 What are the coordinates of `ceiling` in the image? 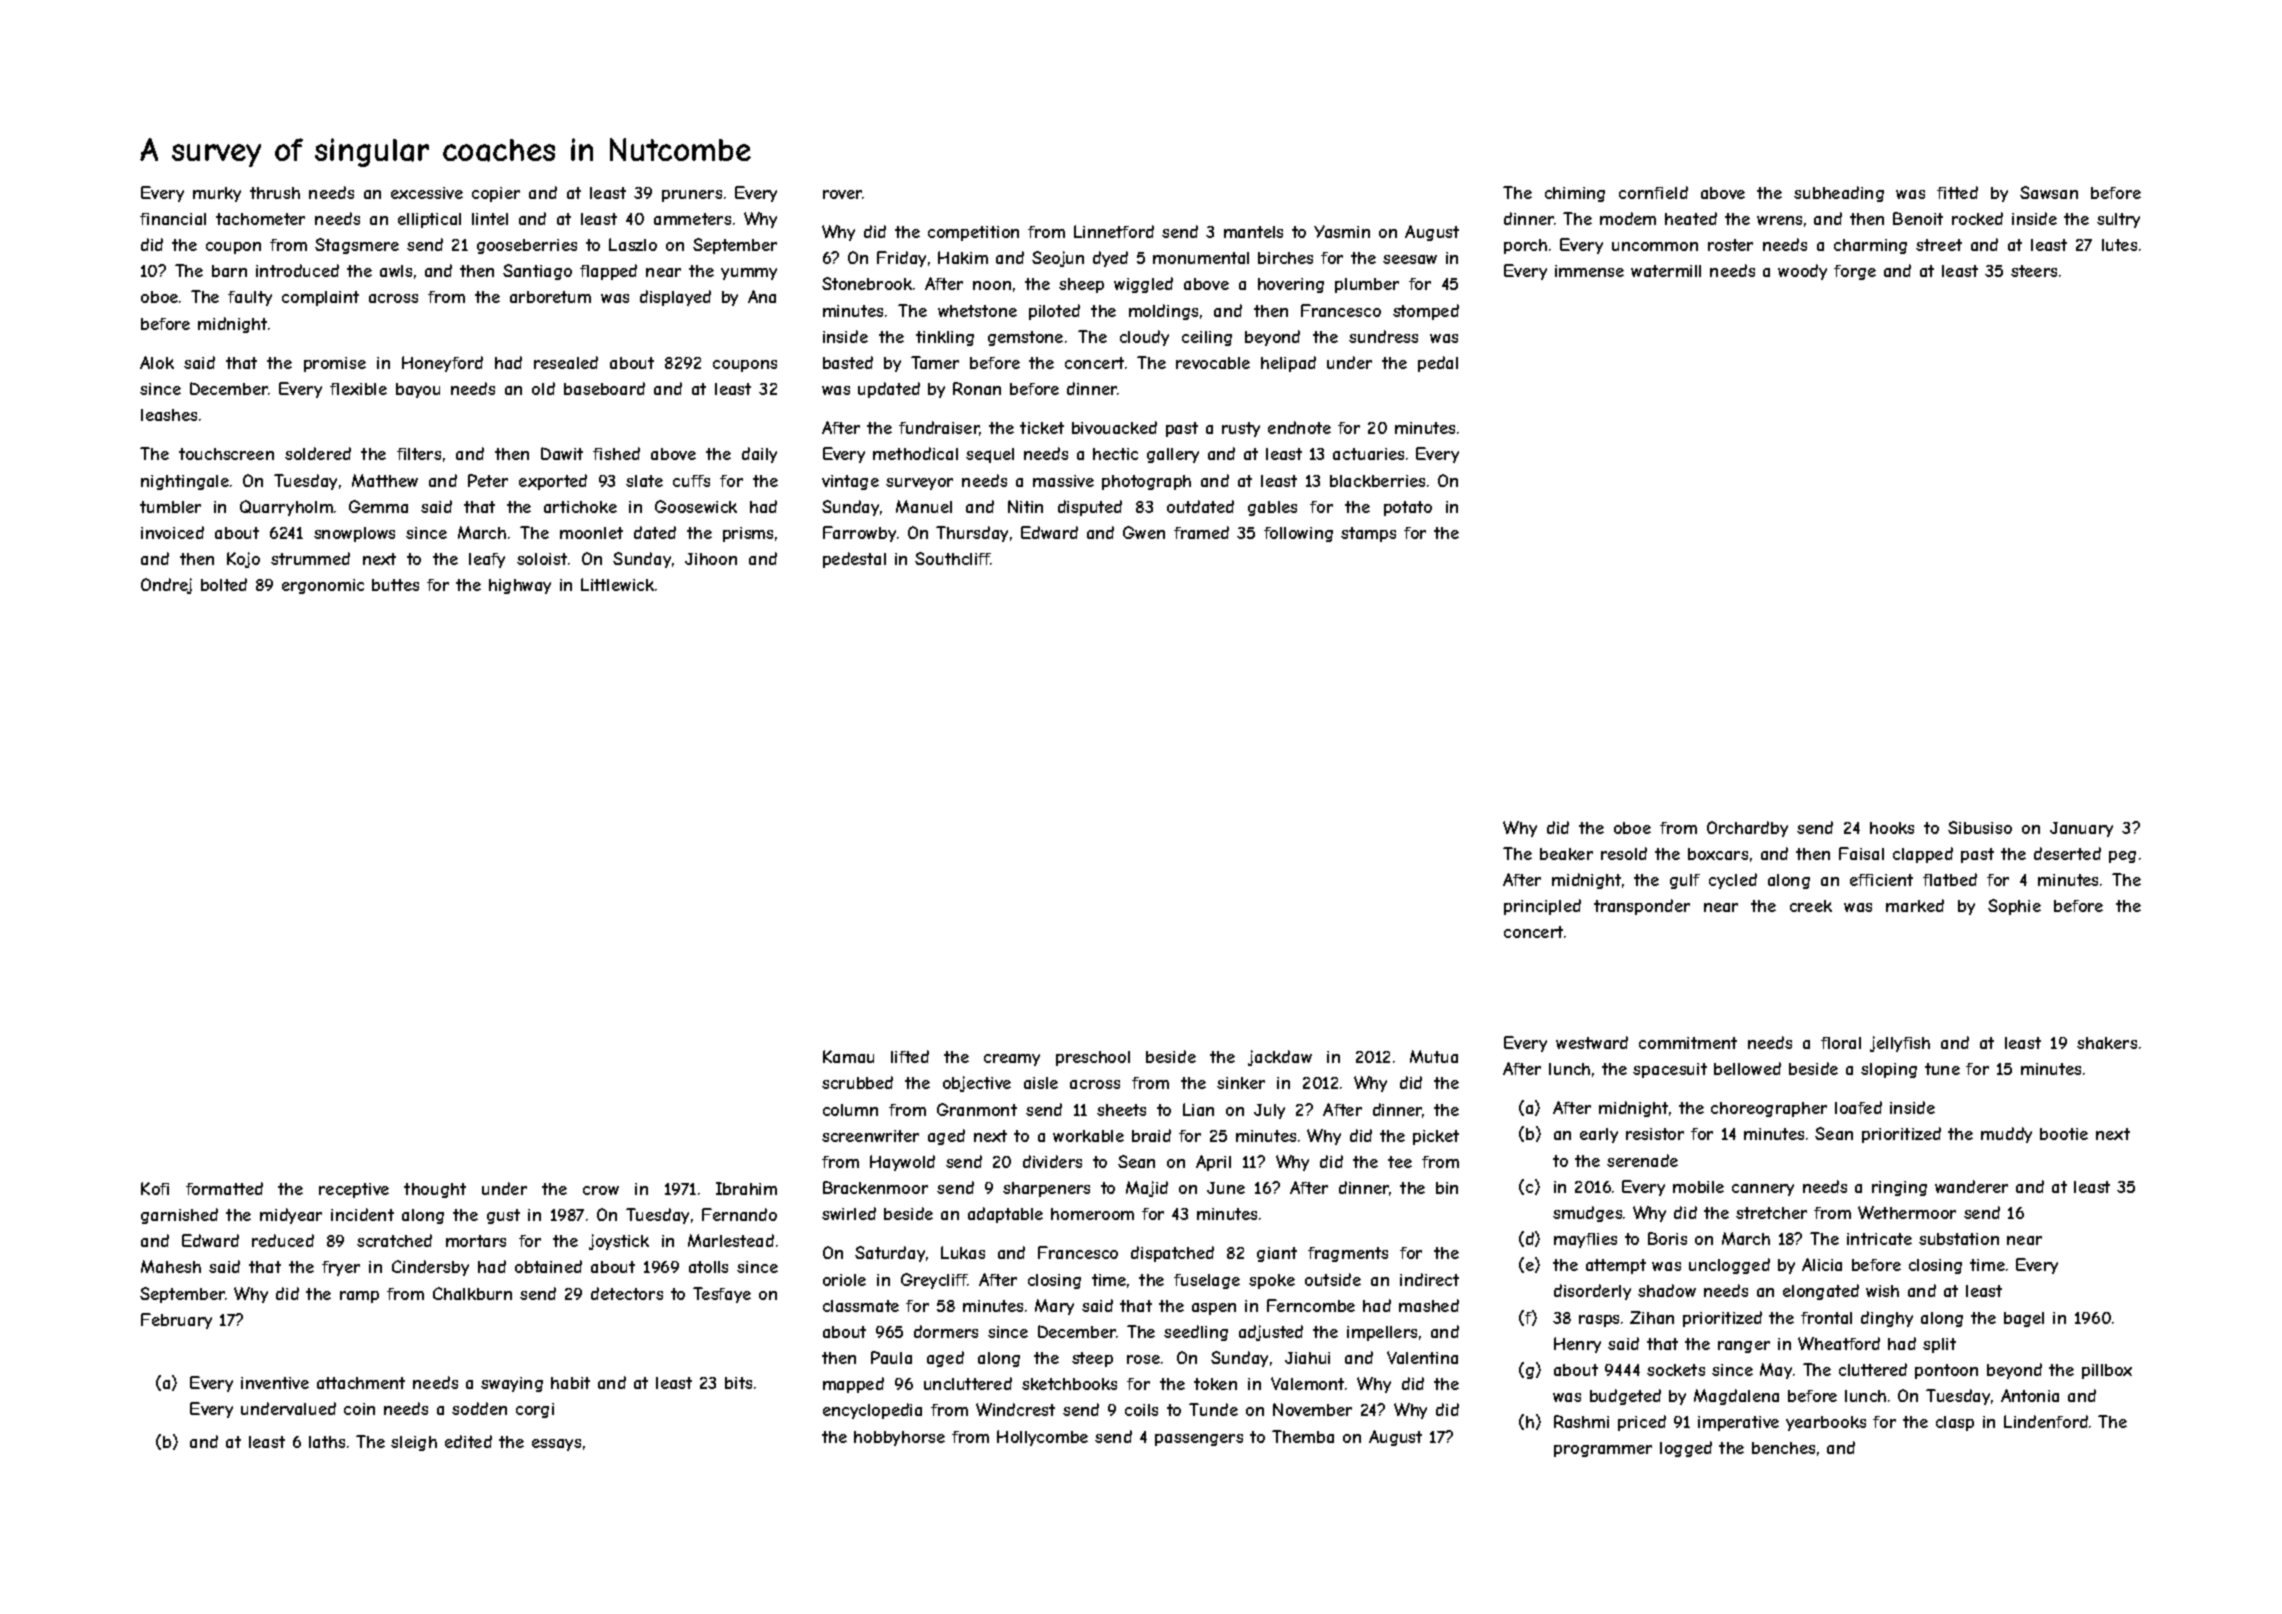 It's located at (1207, 338).
